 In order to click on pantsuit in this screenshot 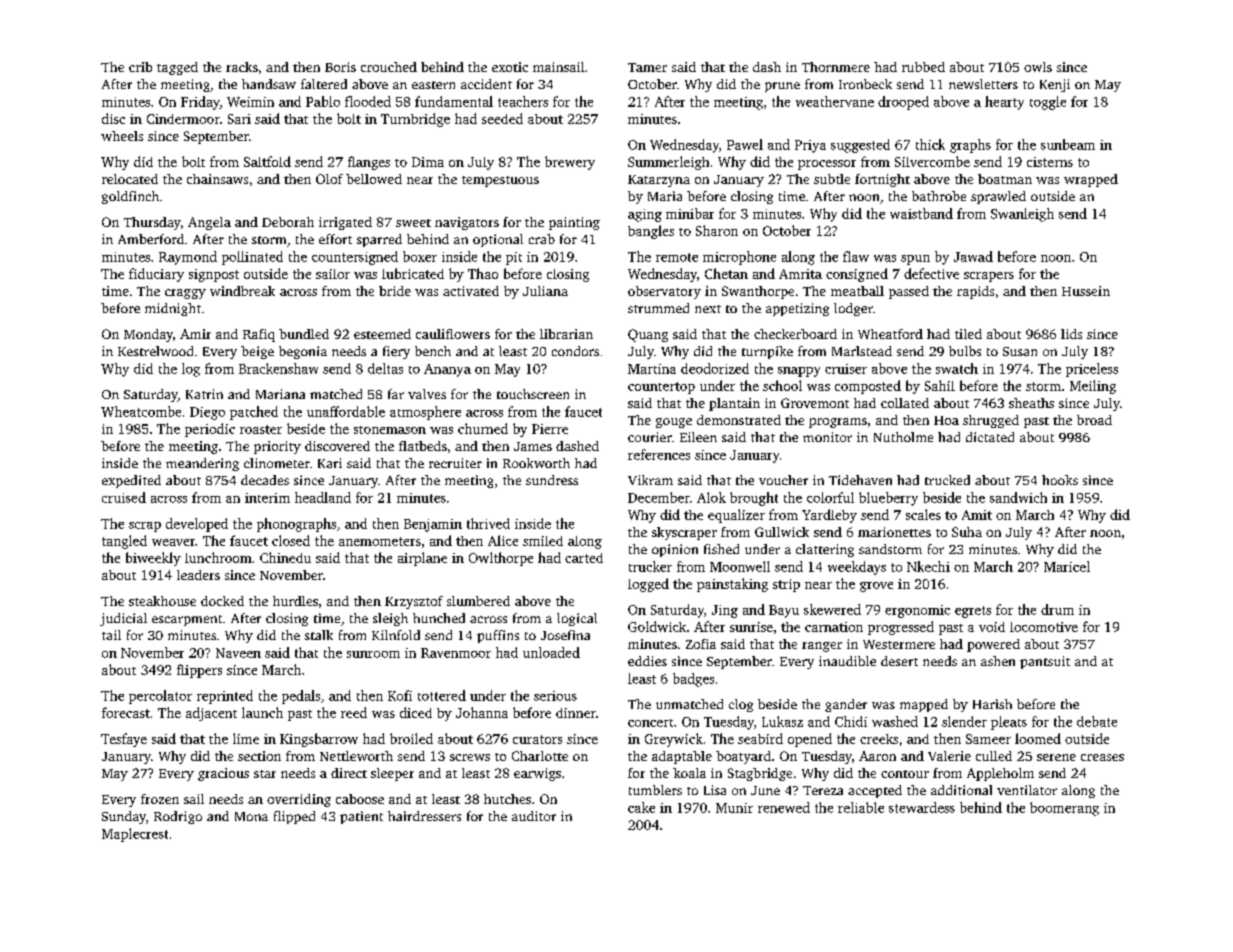, I will do `click(1045, 662)`.
